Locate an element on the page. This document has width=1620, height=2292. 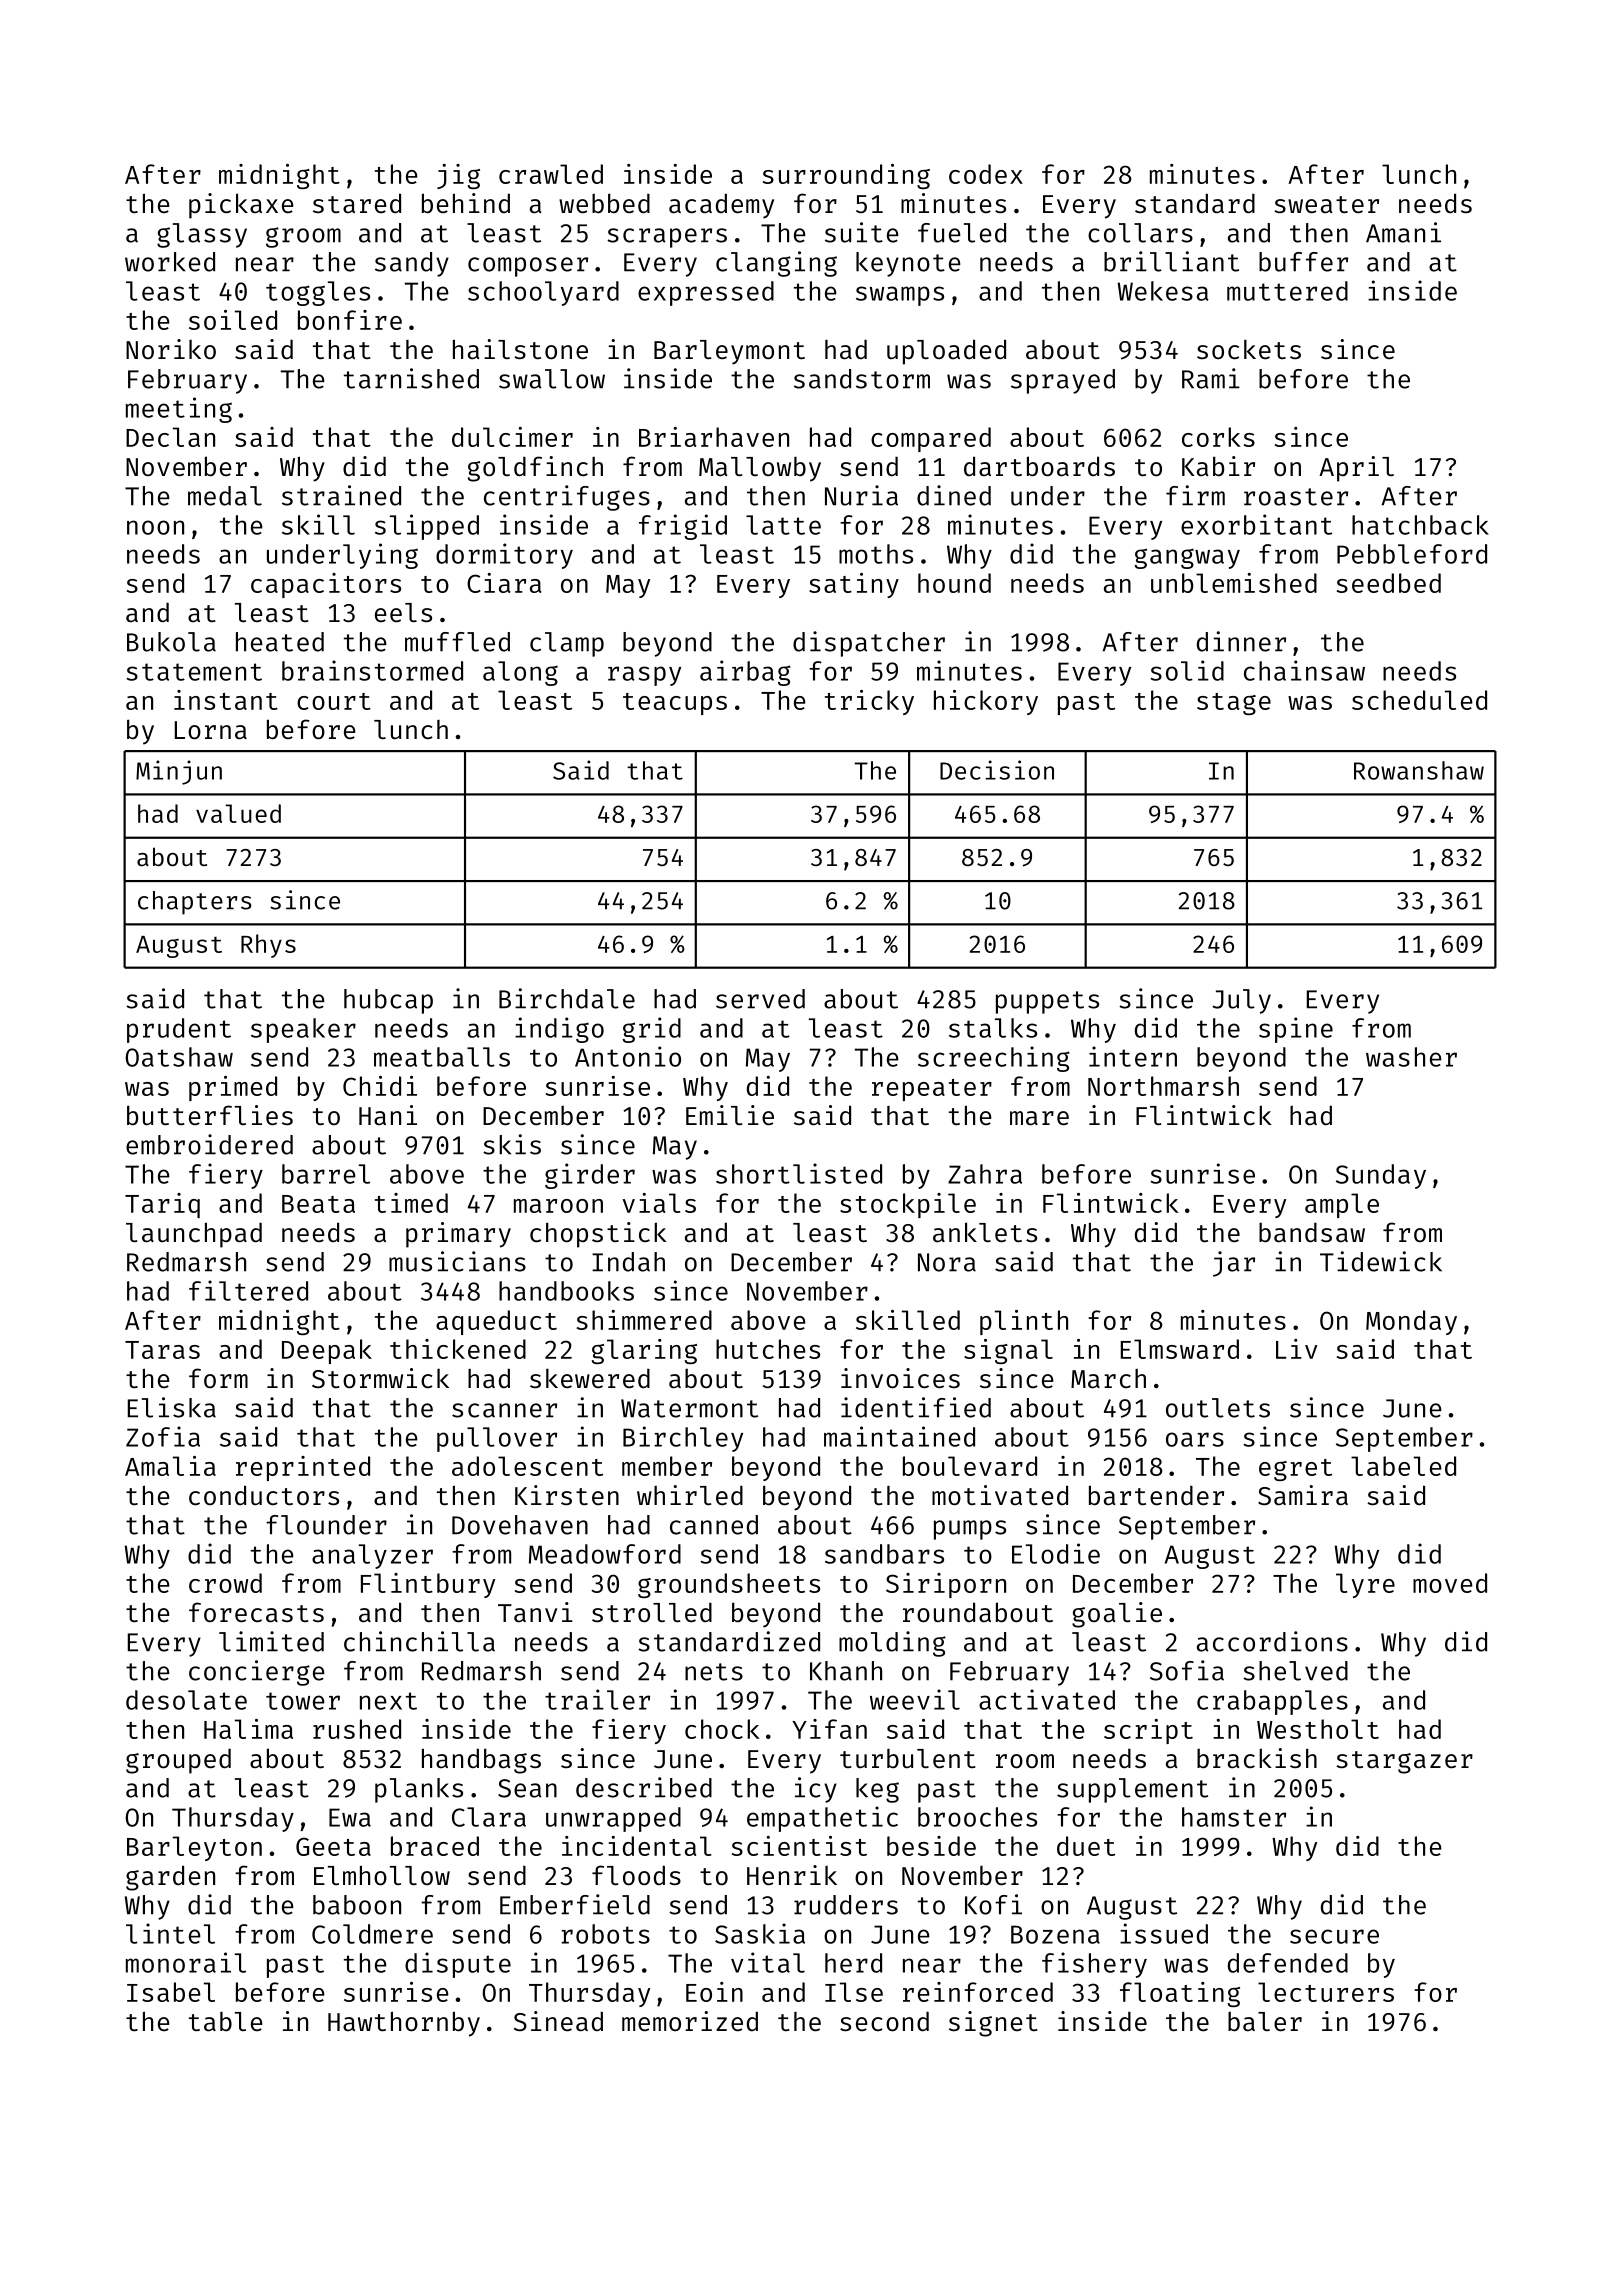
fueled is located at coordinates (962, 233).
